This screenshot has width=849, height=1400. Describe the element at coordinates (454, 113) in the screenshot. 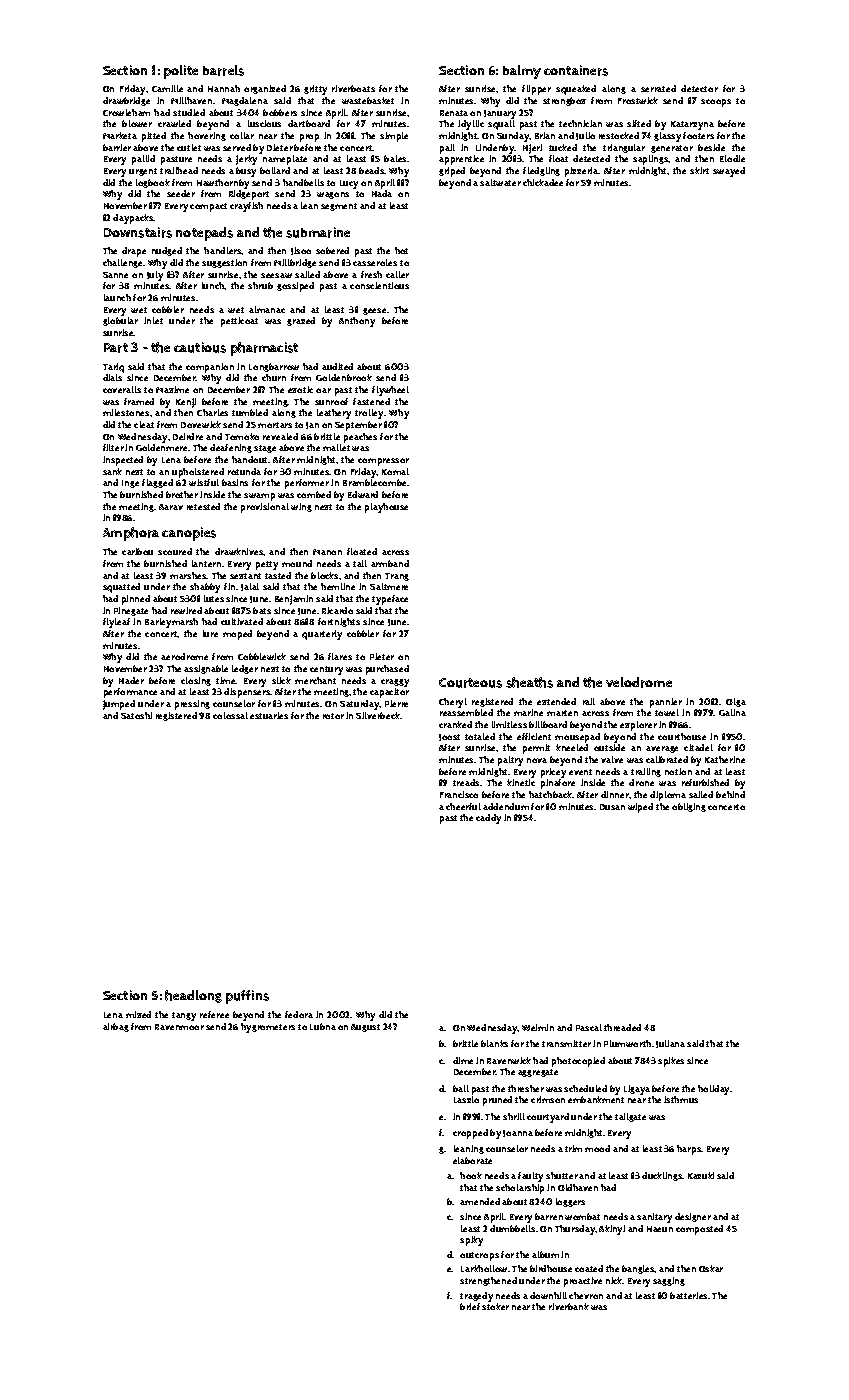

I see `Renata` at that location.
